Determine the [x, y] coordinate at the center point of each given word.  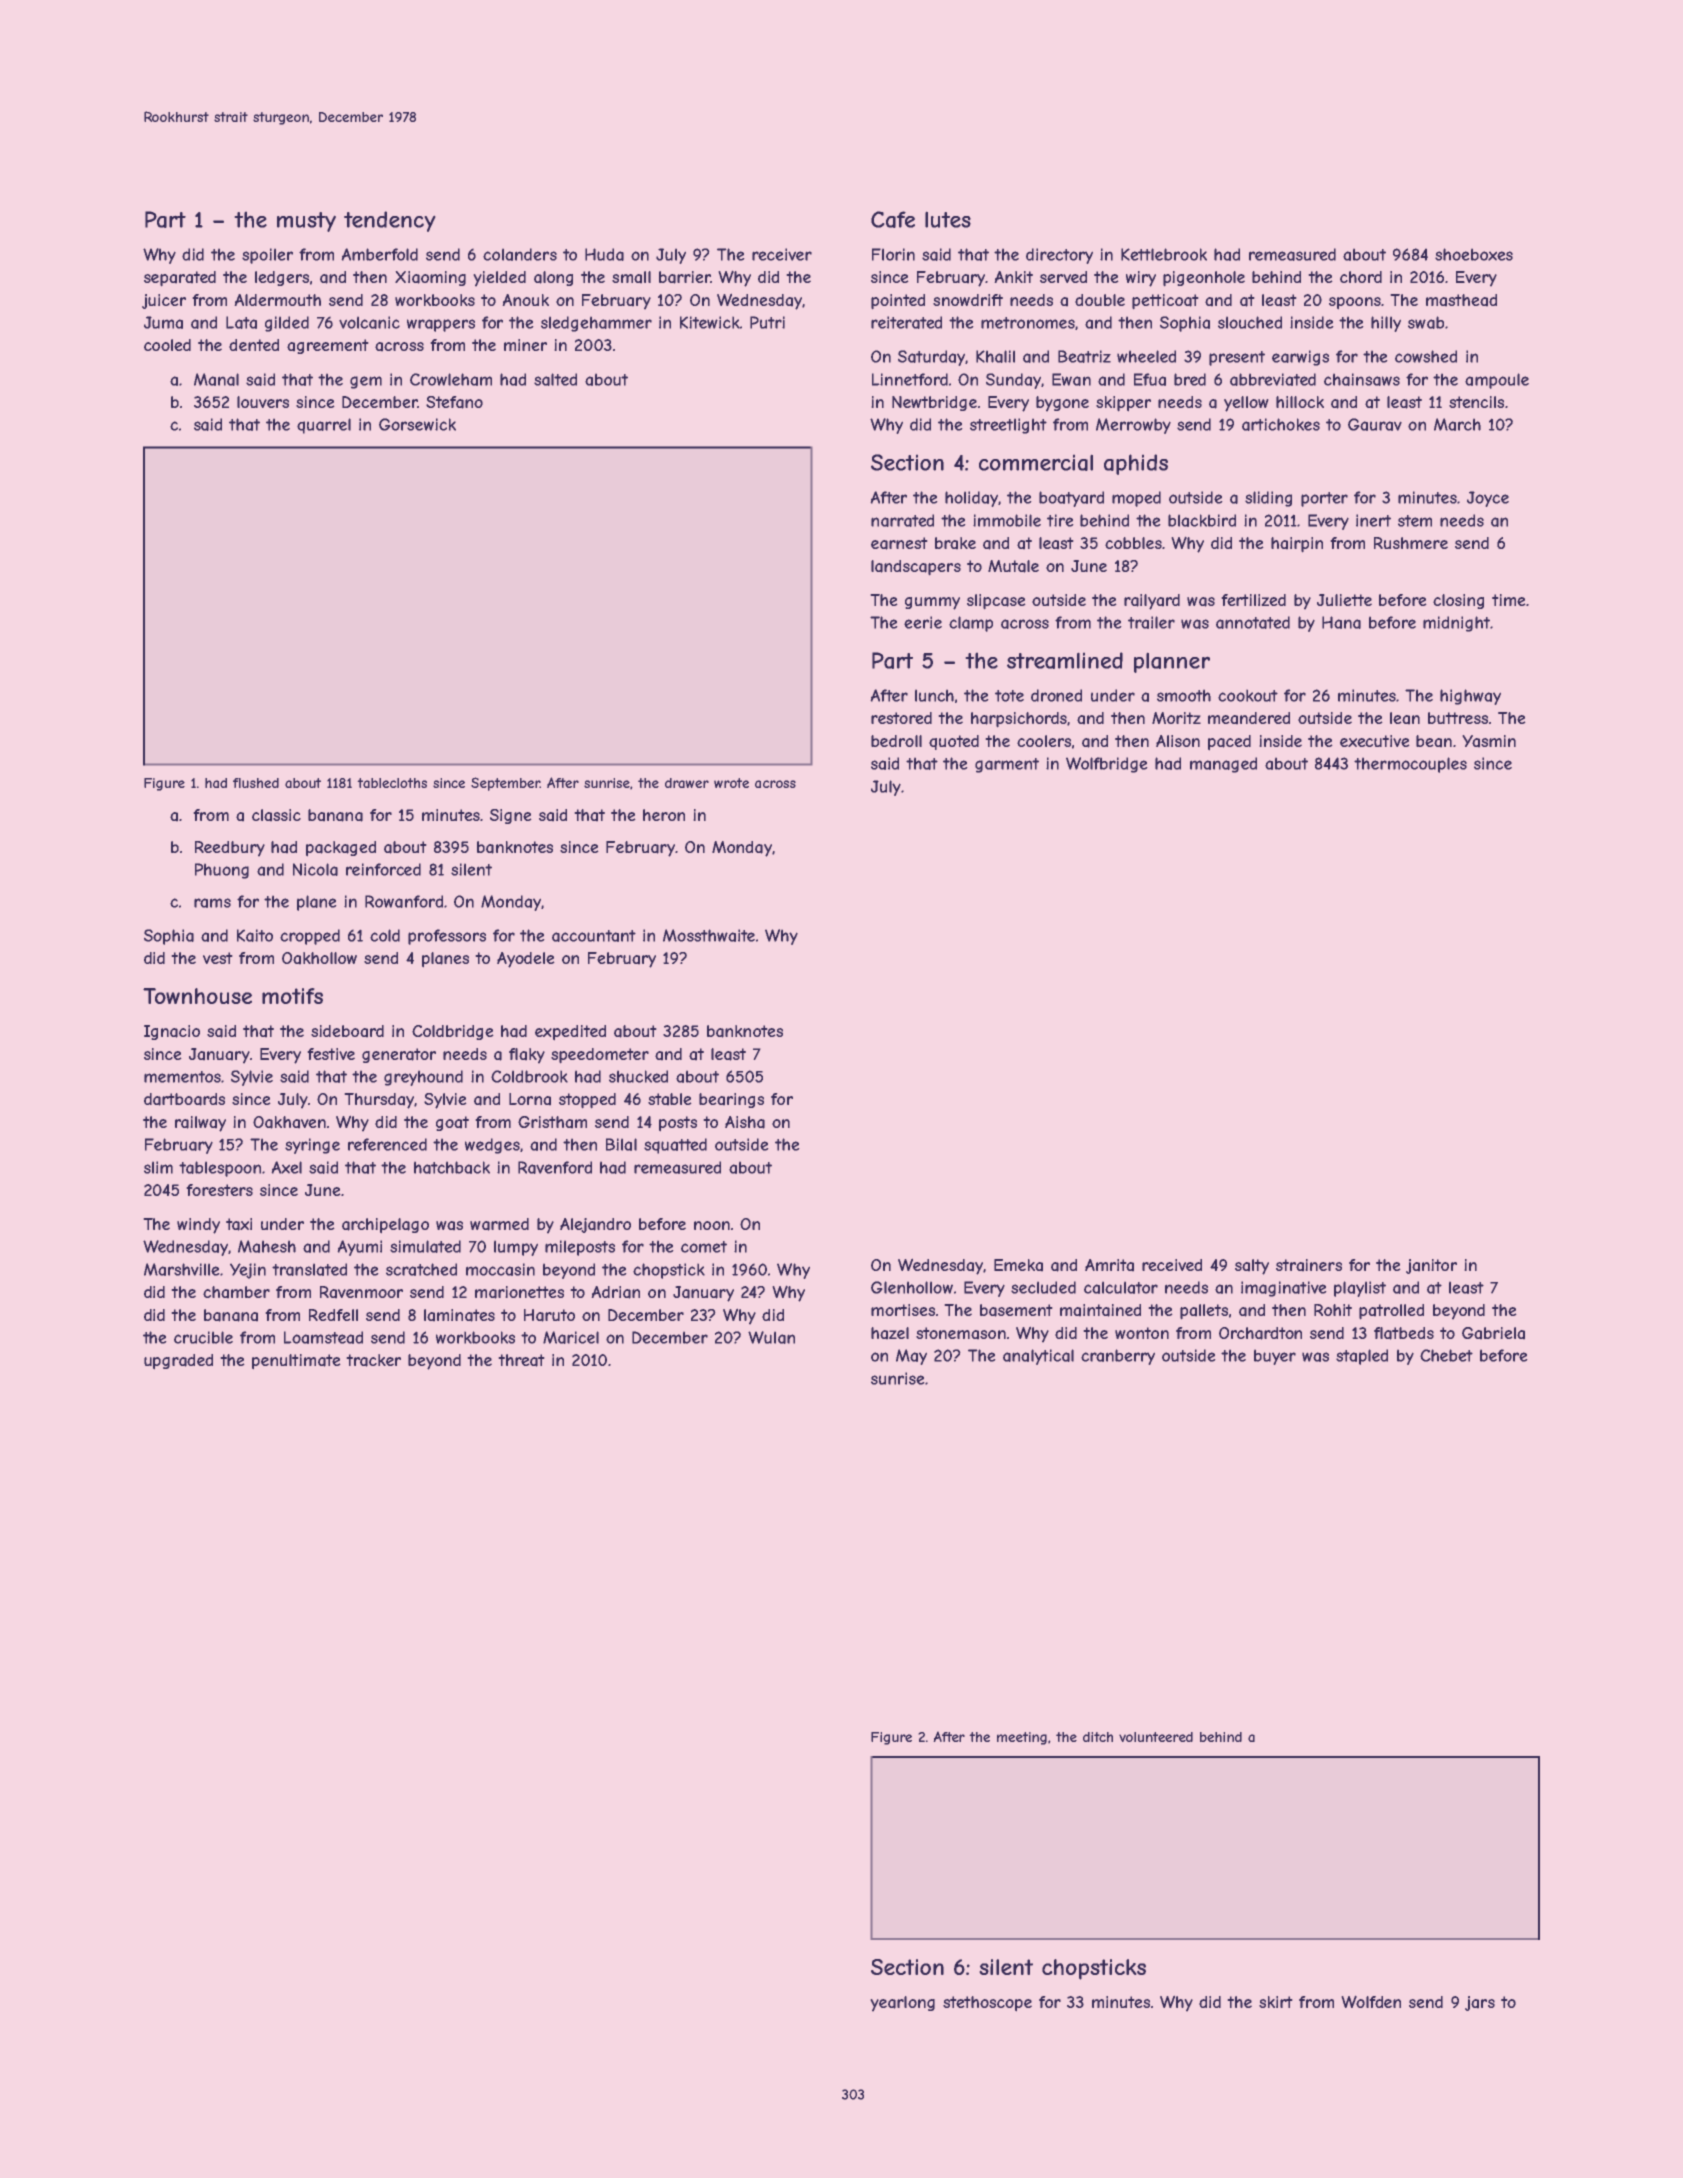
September [505, 784]
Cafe [893, 219]
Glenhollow [912, 1287]
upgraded [178, 1361]
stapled [1362, 1357]
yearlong [903, 2003]
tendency [389, 221]
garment [1007, 765]
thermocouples [1410, 765]
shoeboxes [1474, 254]
